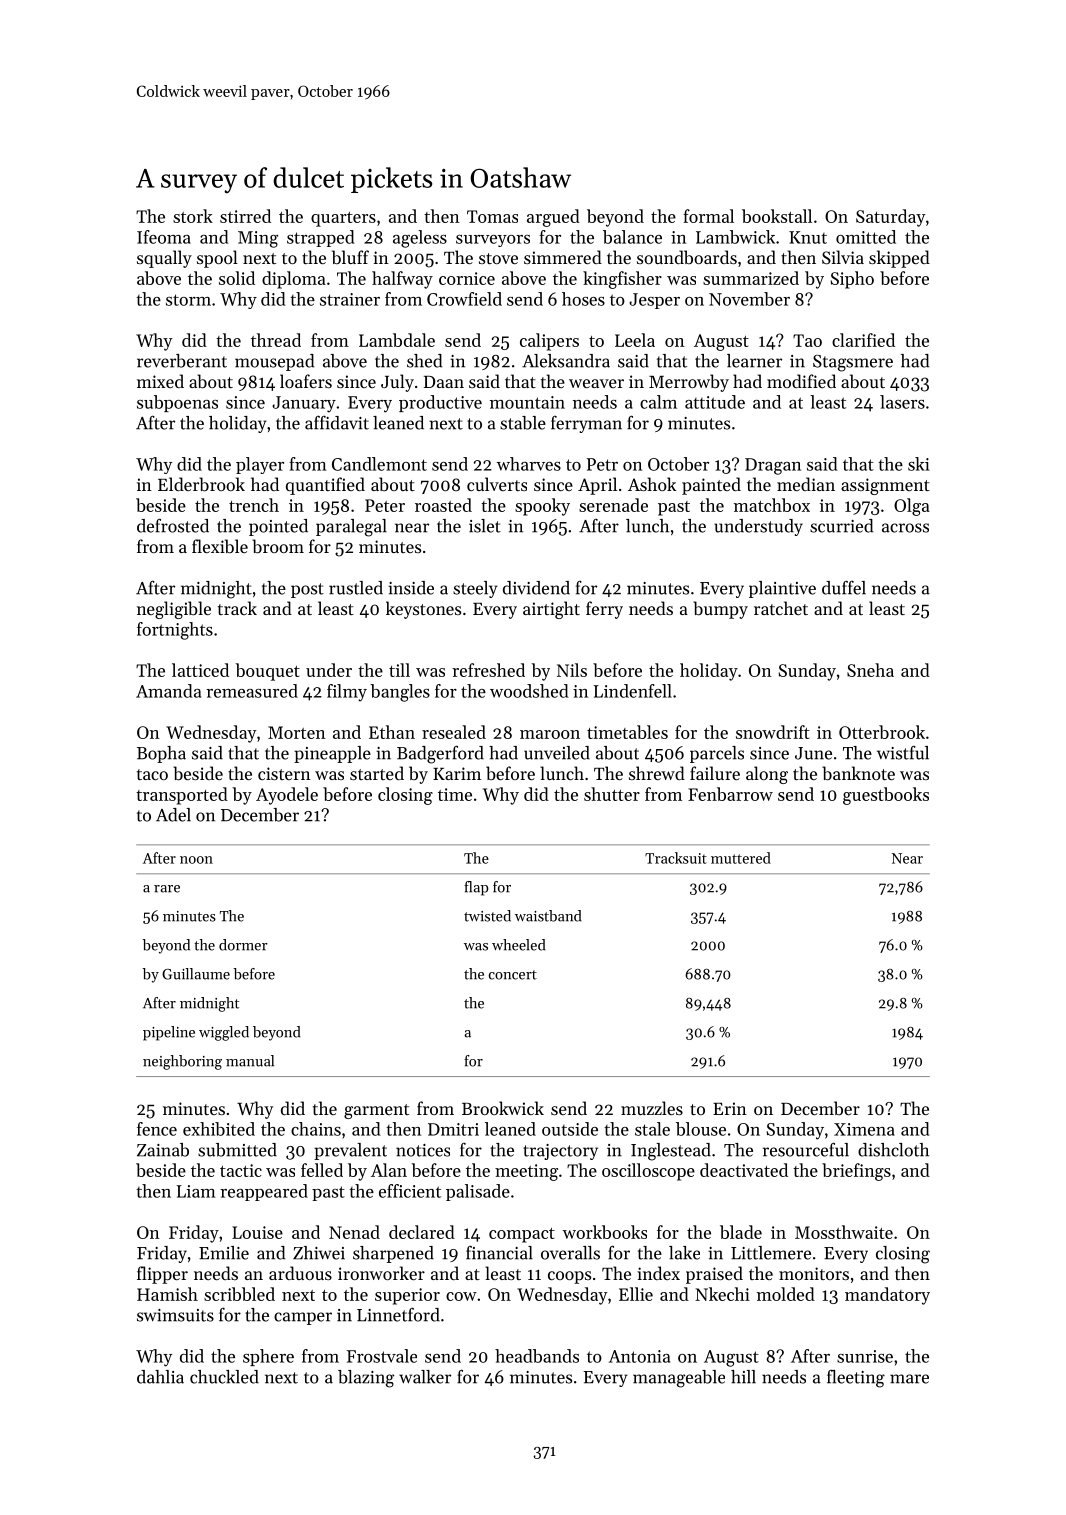 The height and width of the screenshot is (1515, 1066). I want to click on Antonia, so click(639, 1356).
